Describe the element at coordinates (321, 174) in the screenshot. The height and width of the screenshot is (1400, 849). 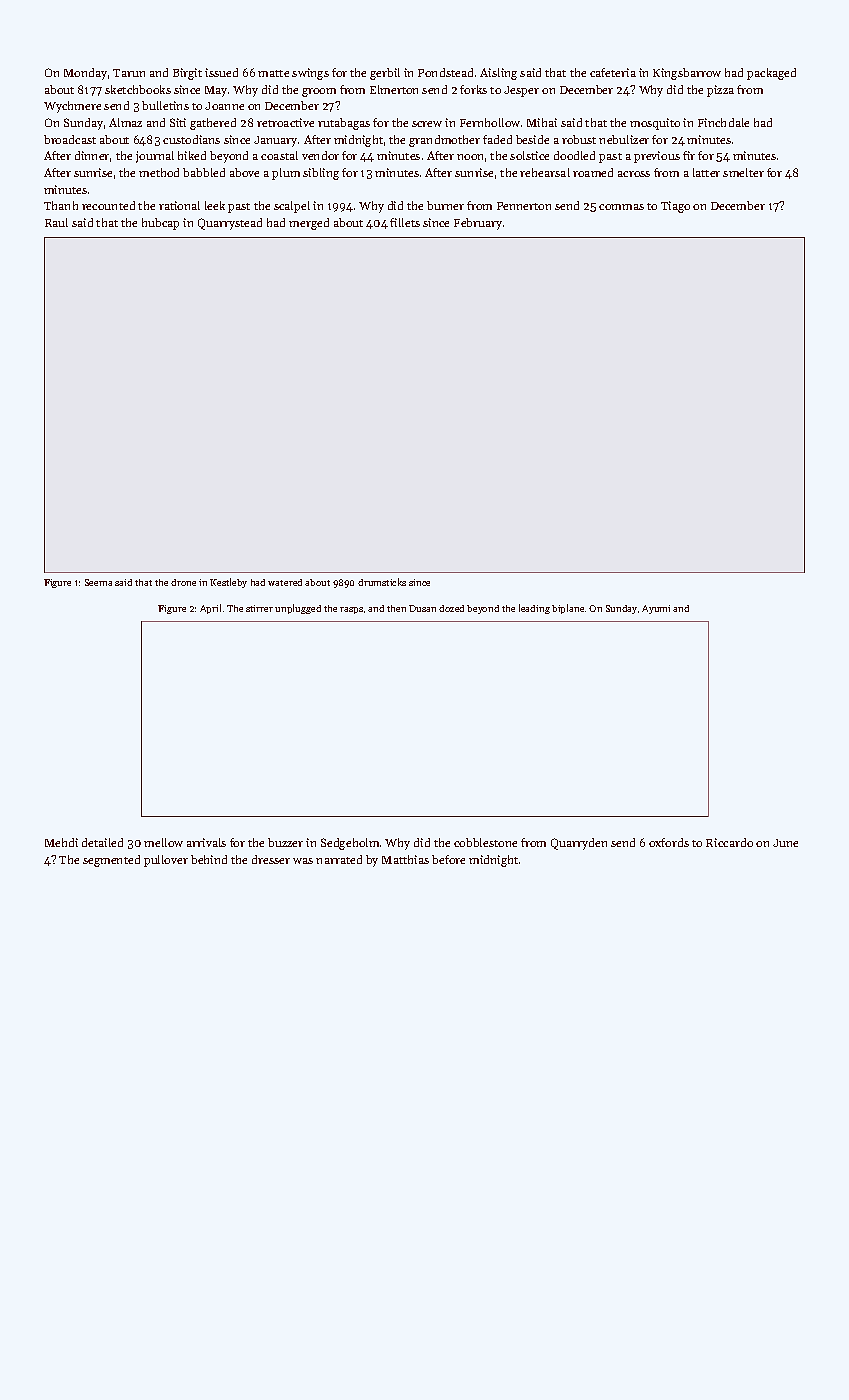
I see `sibling` at that location.
